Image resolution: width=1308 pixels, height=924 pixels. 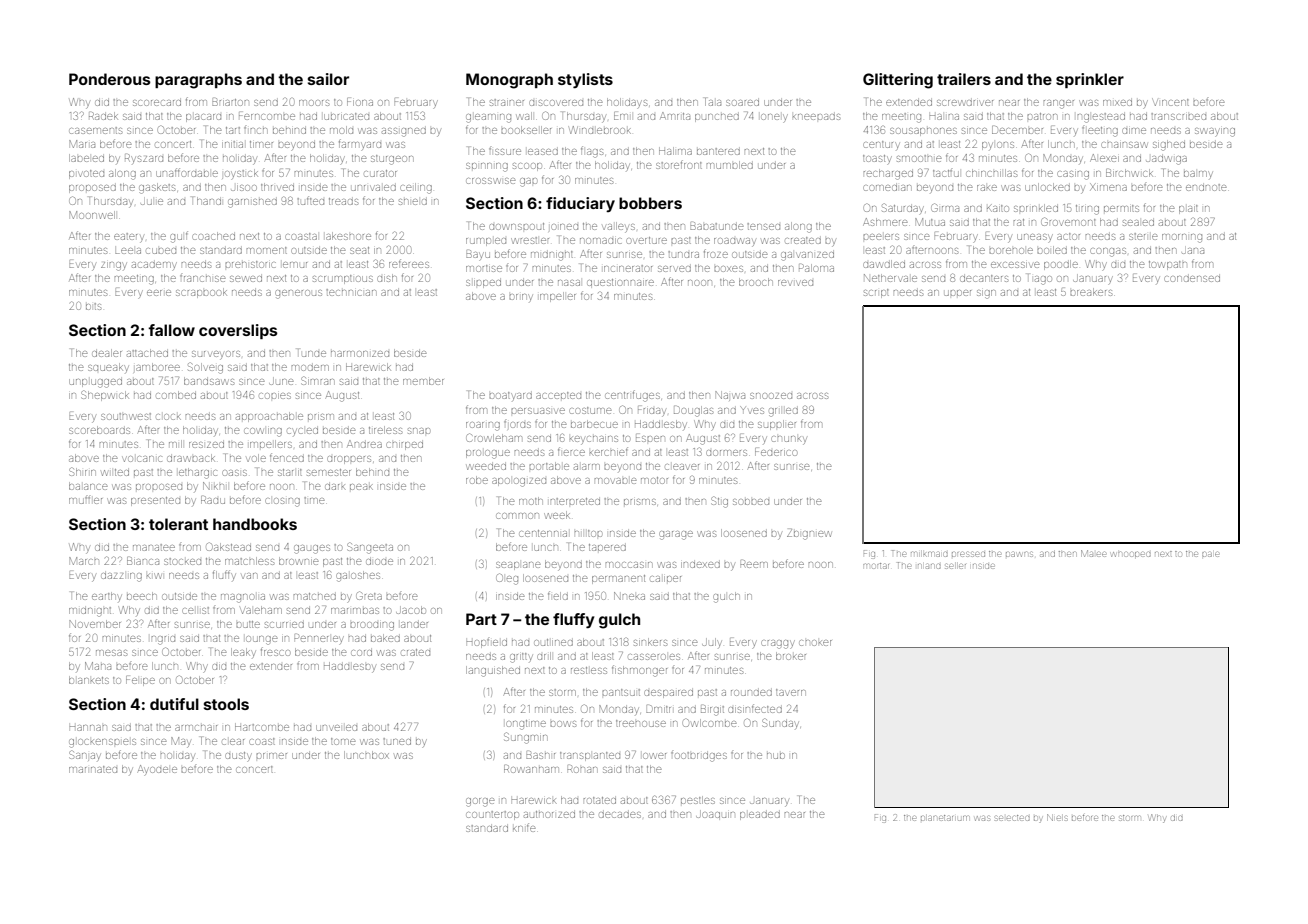 What do you see at coordinates (876, 566) in the image?
I see `mortar` at bounding box center [876, 566].
